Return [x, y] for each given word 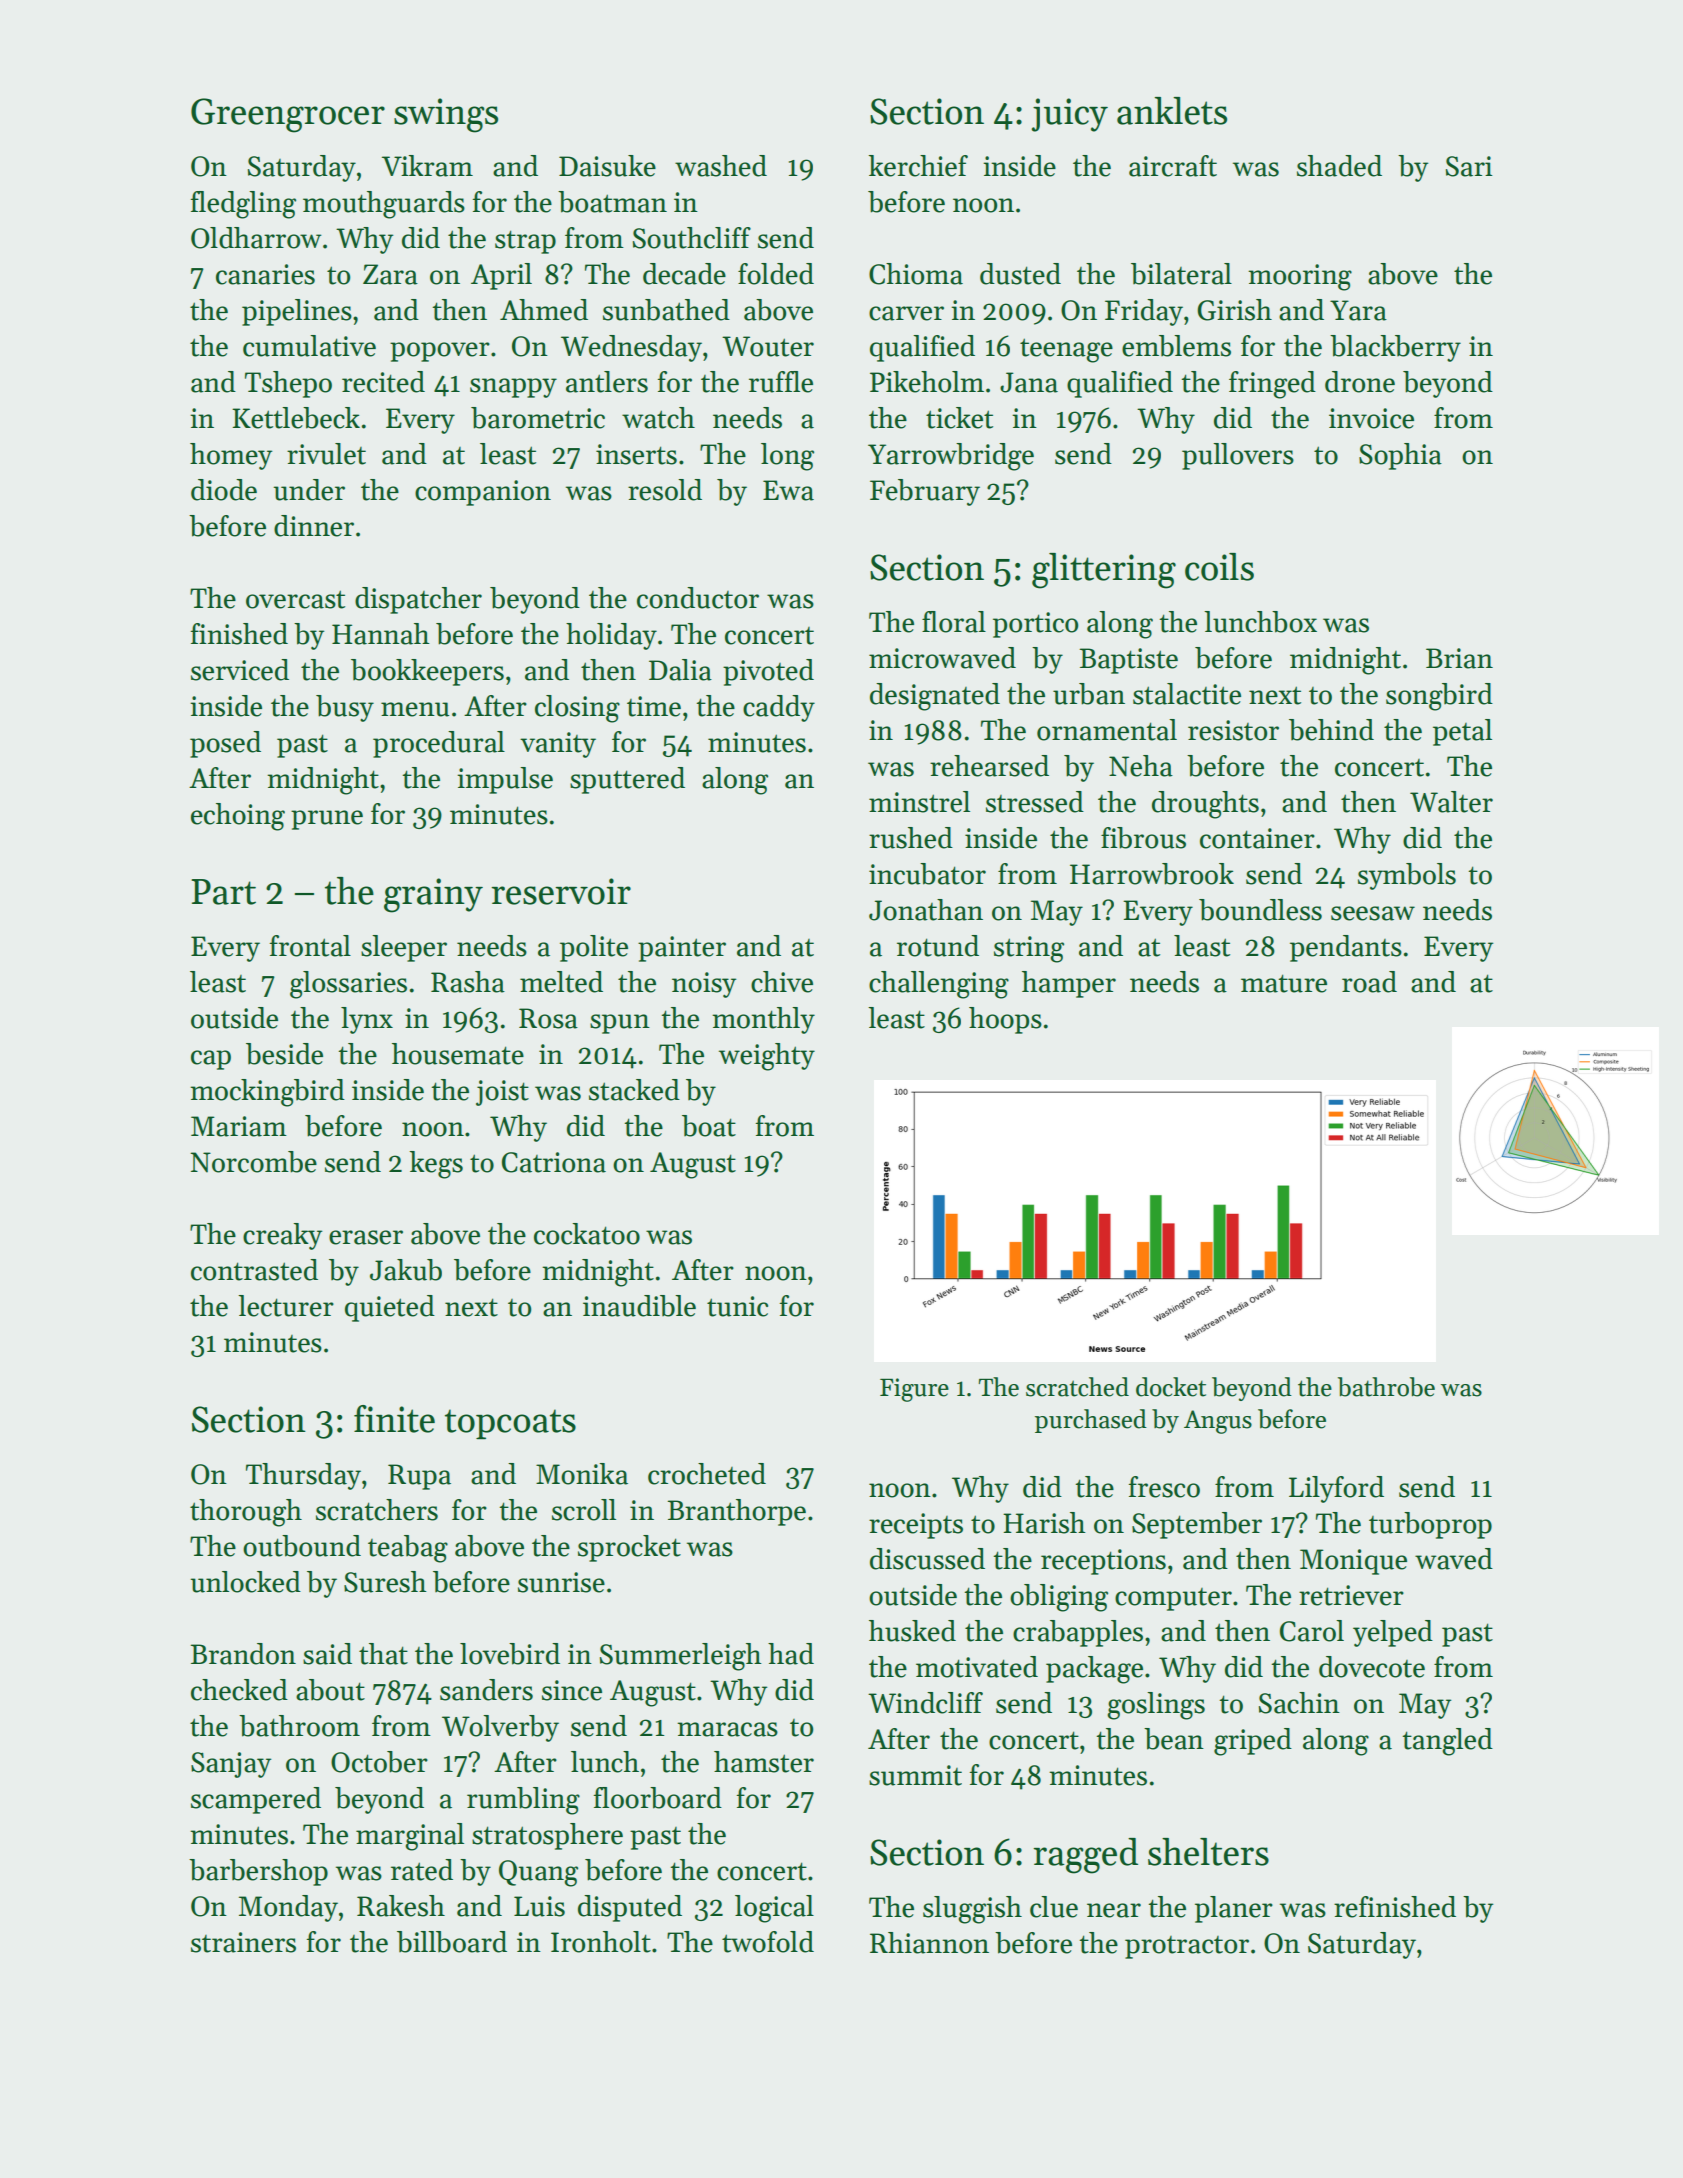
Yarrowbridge [951, 457]
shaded [1339, 166]
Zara [390, 274]
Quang [538, 1873]
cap [211, 1060]
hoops [1005, 1020]
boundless [1260, 910]
